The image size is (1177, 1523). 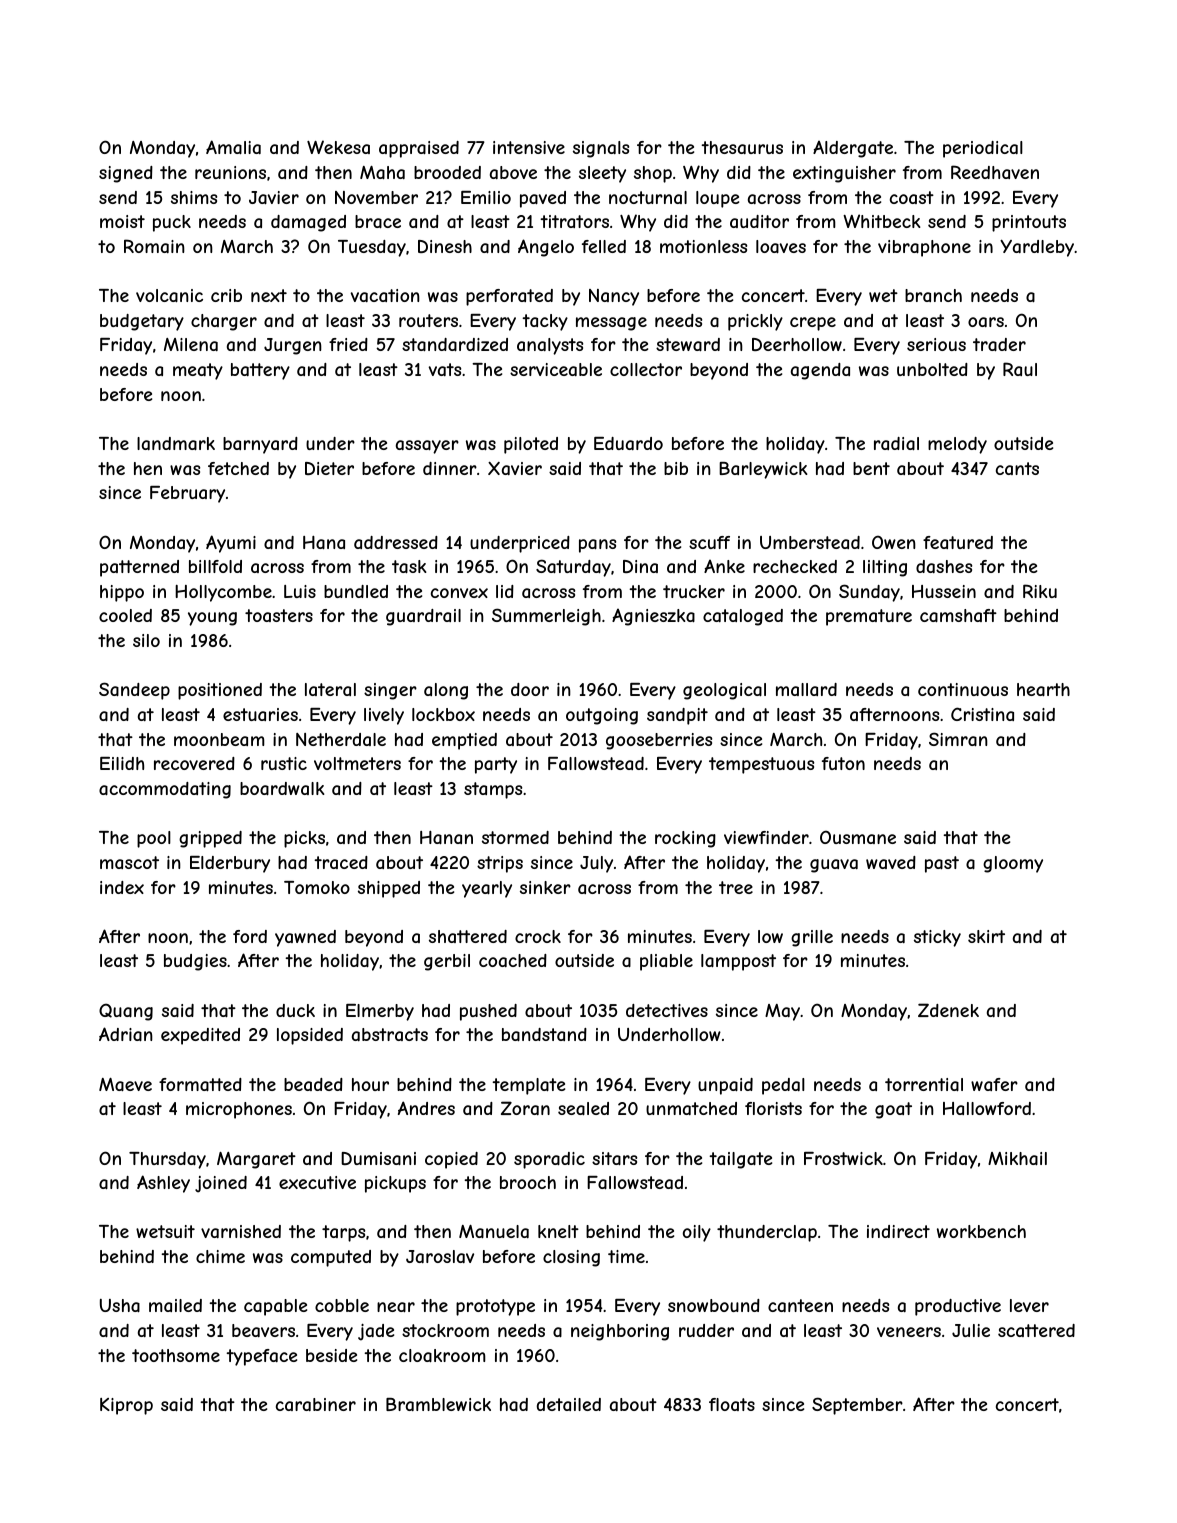 What do you see at coordinates (732, 1404) in the screenshot?
I see `floats` at bounding box center [732, 1404].
